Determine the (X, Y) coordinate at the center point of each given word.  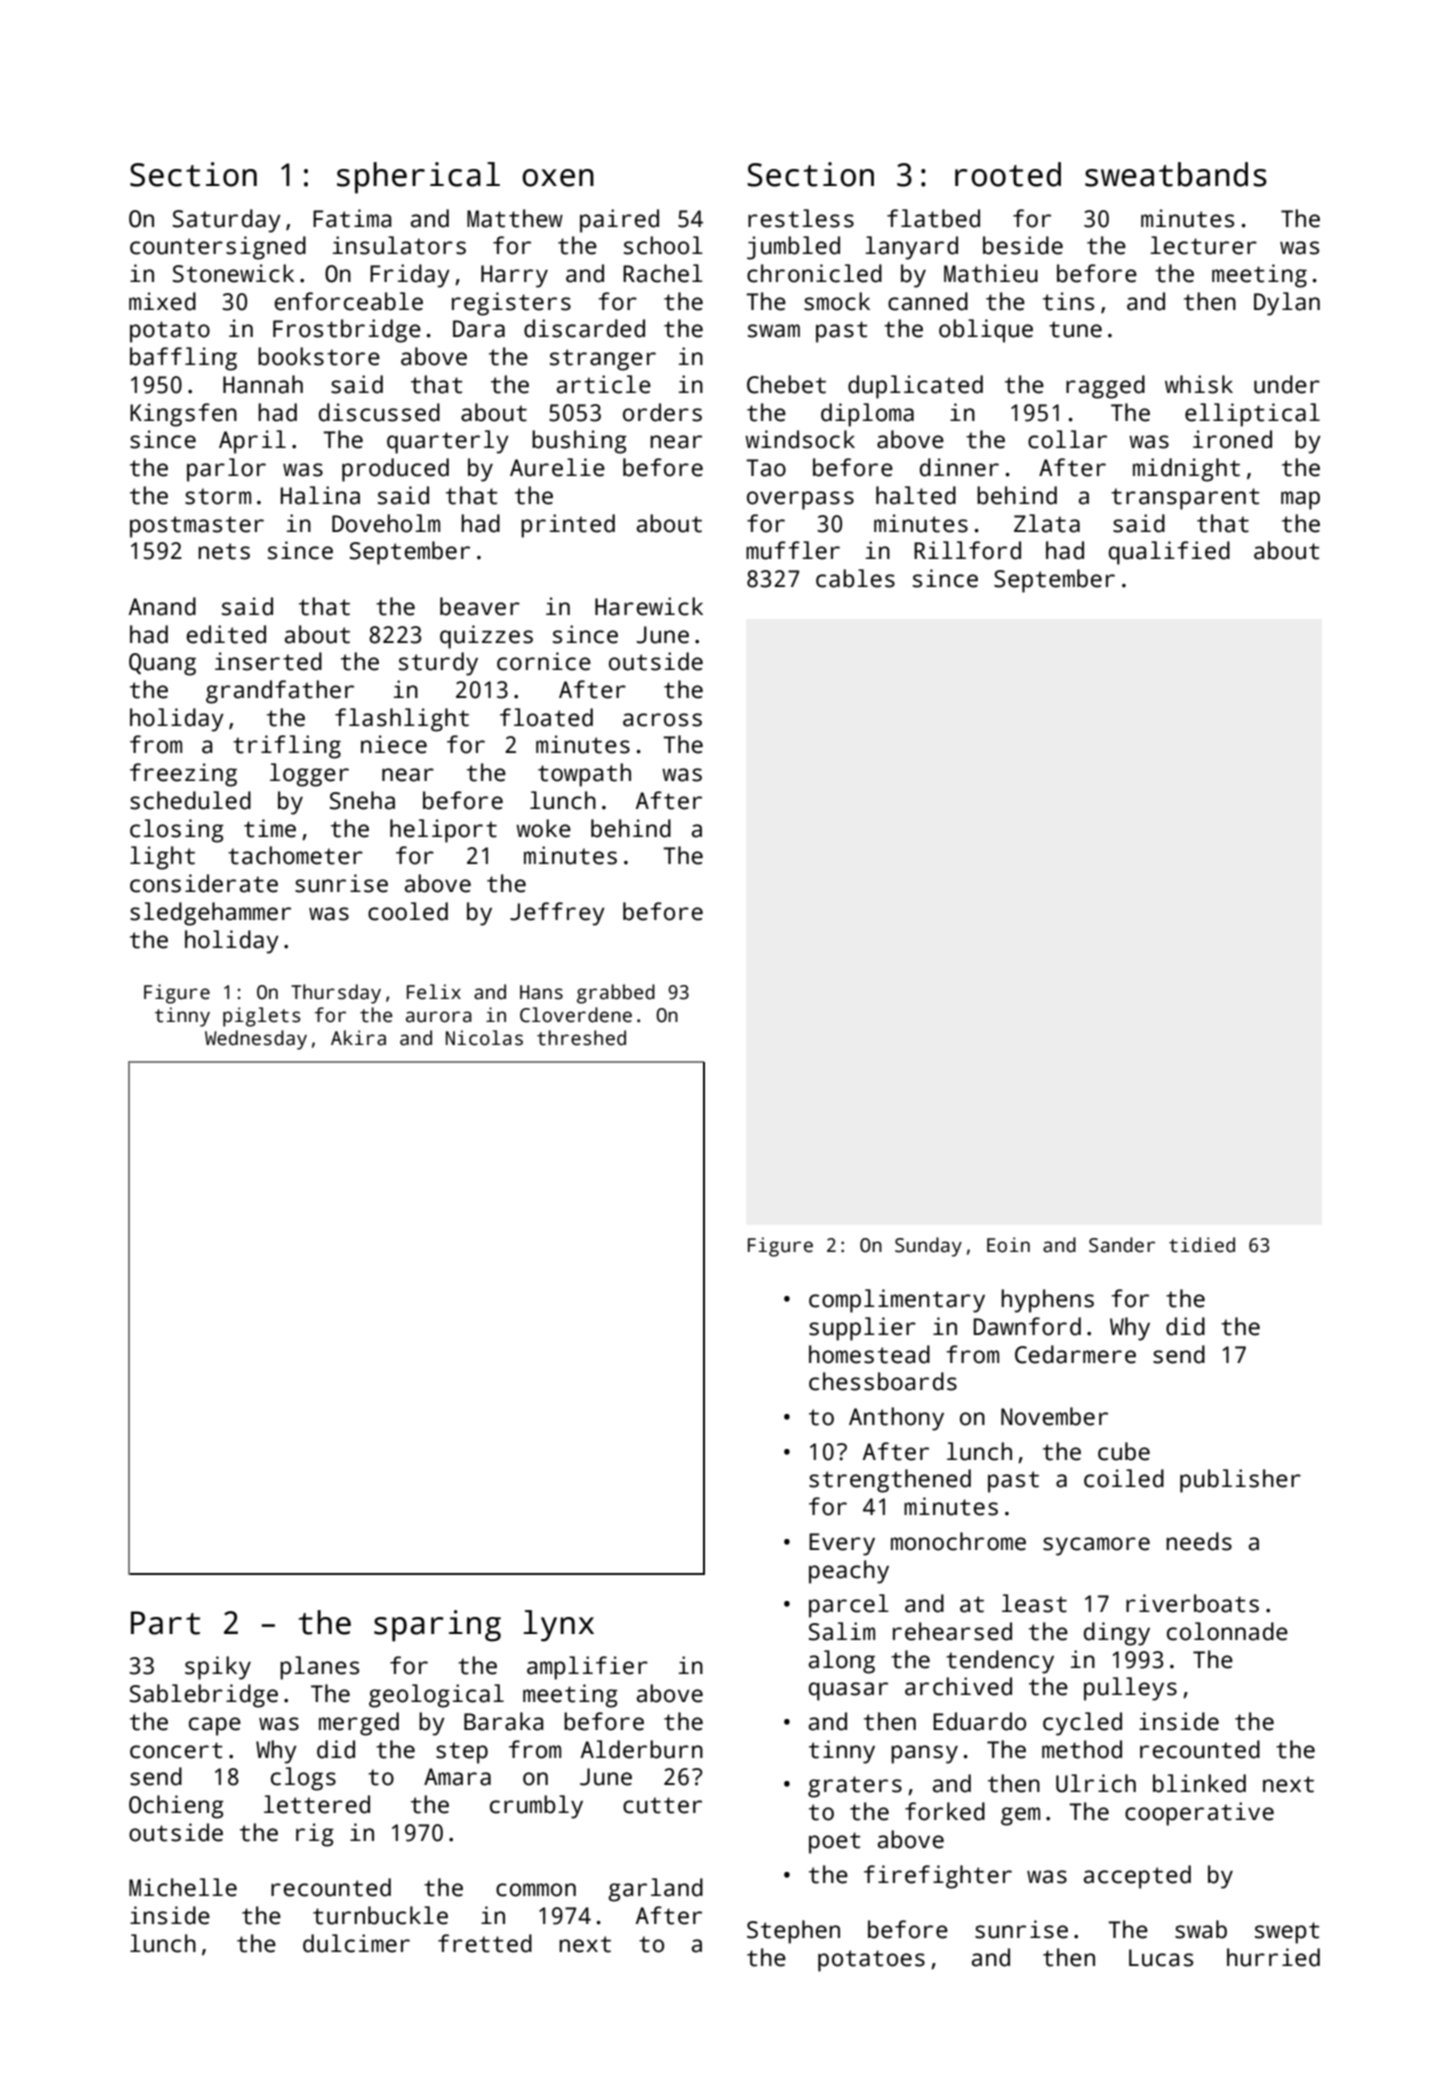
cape (215, 1726)
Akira (358, 1038)
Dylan (1287, 304)
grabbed (616, 994)
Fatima (352, 218)
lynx (559, 1626)
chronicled (814, 273)
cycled (1082, 1724)
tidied (1202, 1245)
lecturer (1203, 245)
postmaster (197, 527)
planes (319, 1668)
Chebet (786, 384)
